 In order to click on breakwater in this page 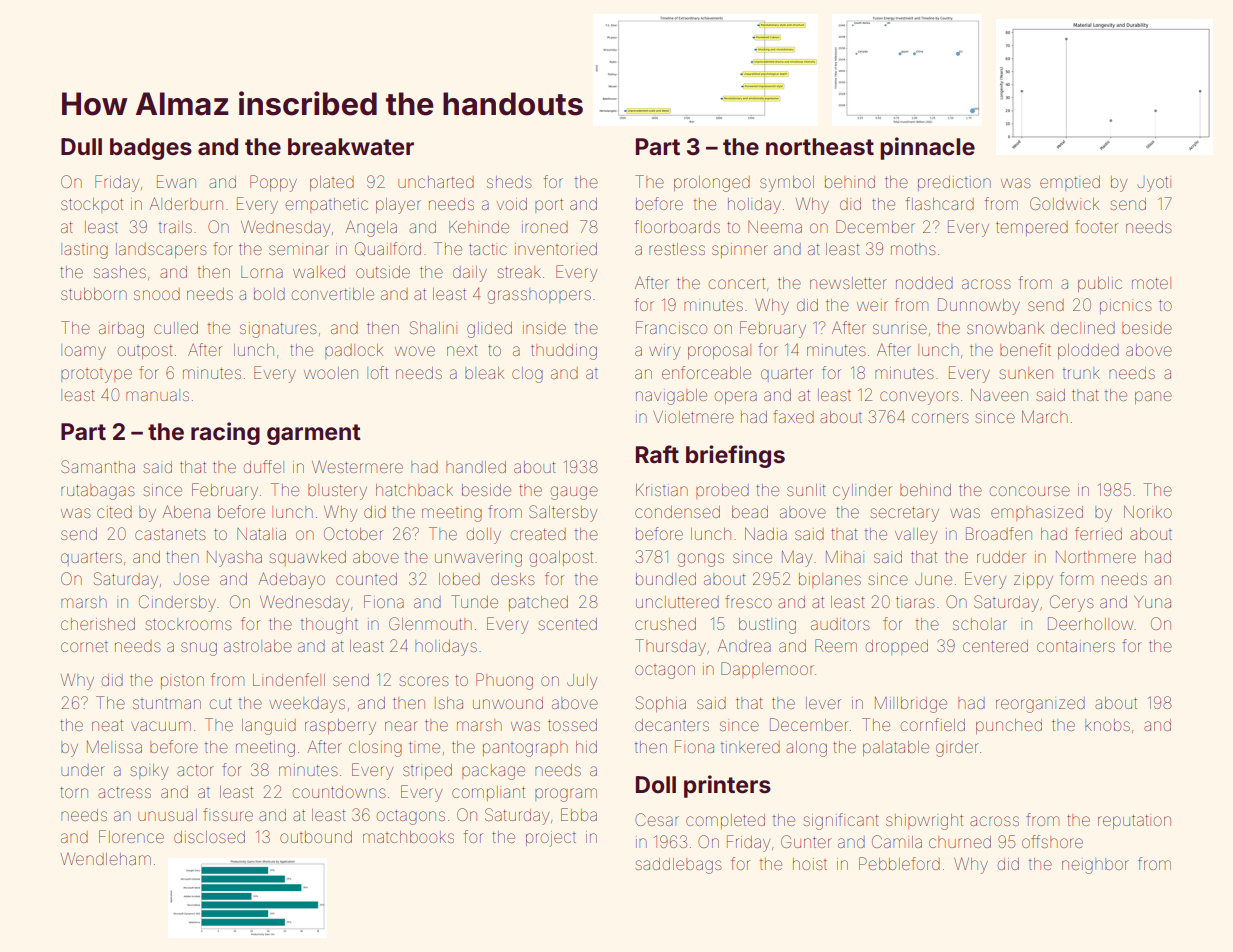, I will do `click(351, 147)`.
